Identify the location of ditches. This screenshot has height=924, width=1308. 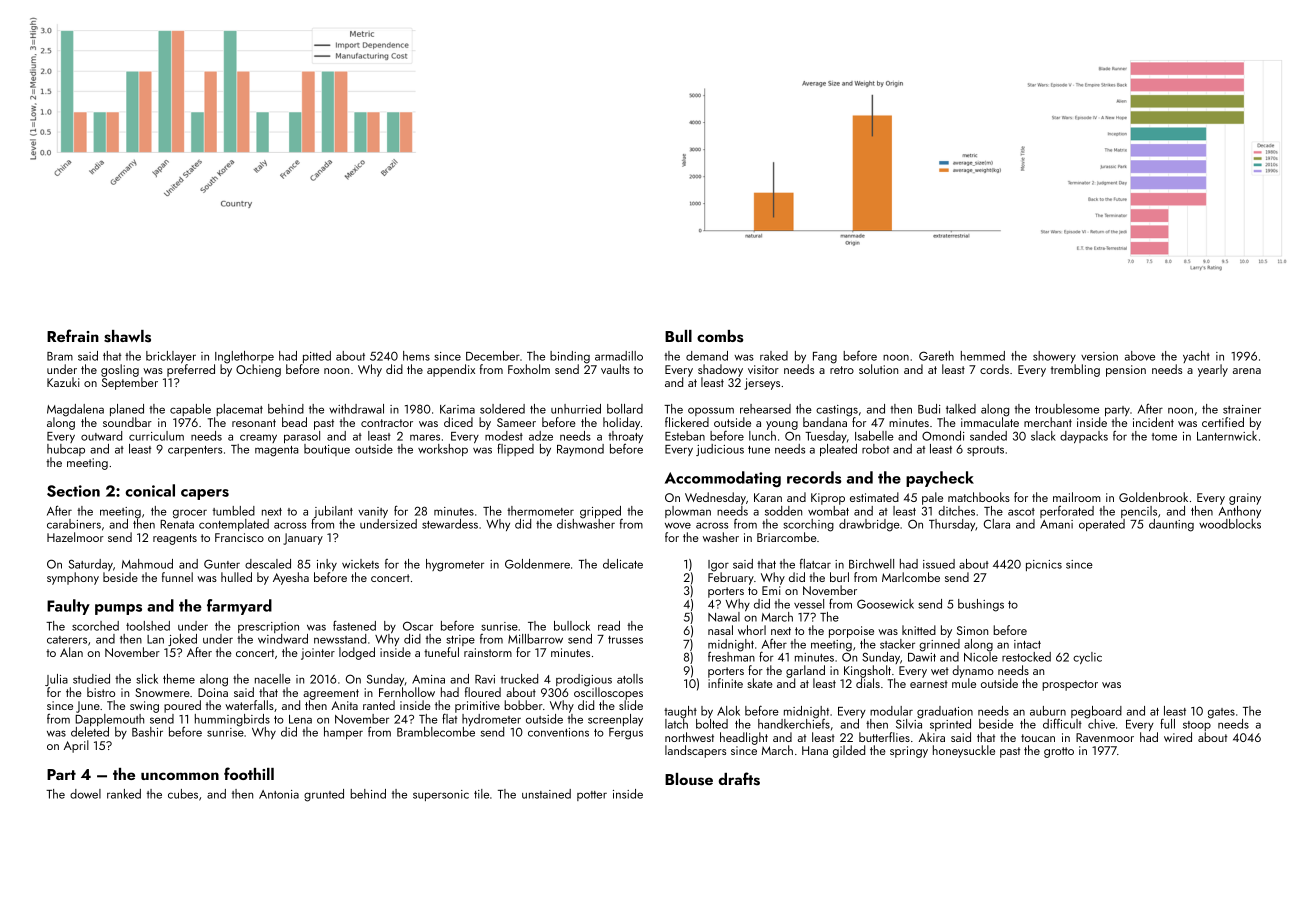
(956, 511).
